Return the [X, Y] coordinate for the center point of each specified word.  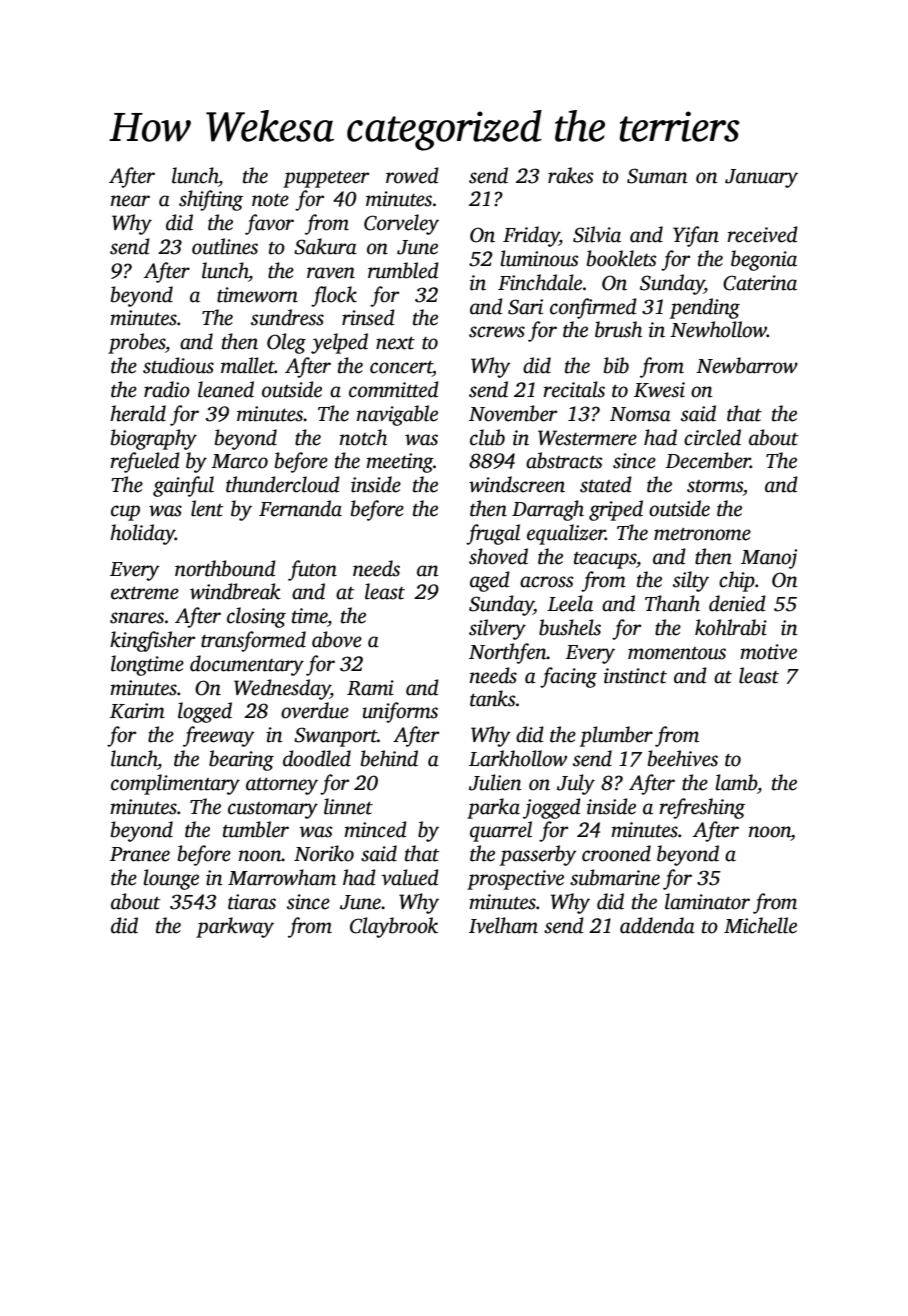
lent [207, 508]
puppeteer [326, 179]
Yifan [696, 236]
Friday [531, 236]
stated [606, 484]
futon [312, 570]
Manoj [769, 559]
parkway [235, 927]
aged [490, 581]
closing [256, 617]
